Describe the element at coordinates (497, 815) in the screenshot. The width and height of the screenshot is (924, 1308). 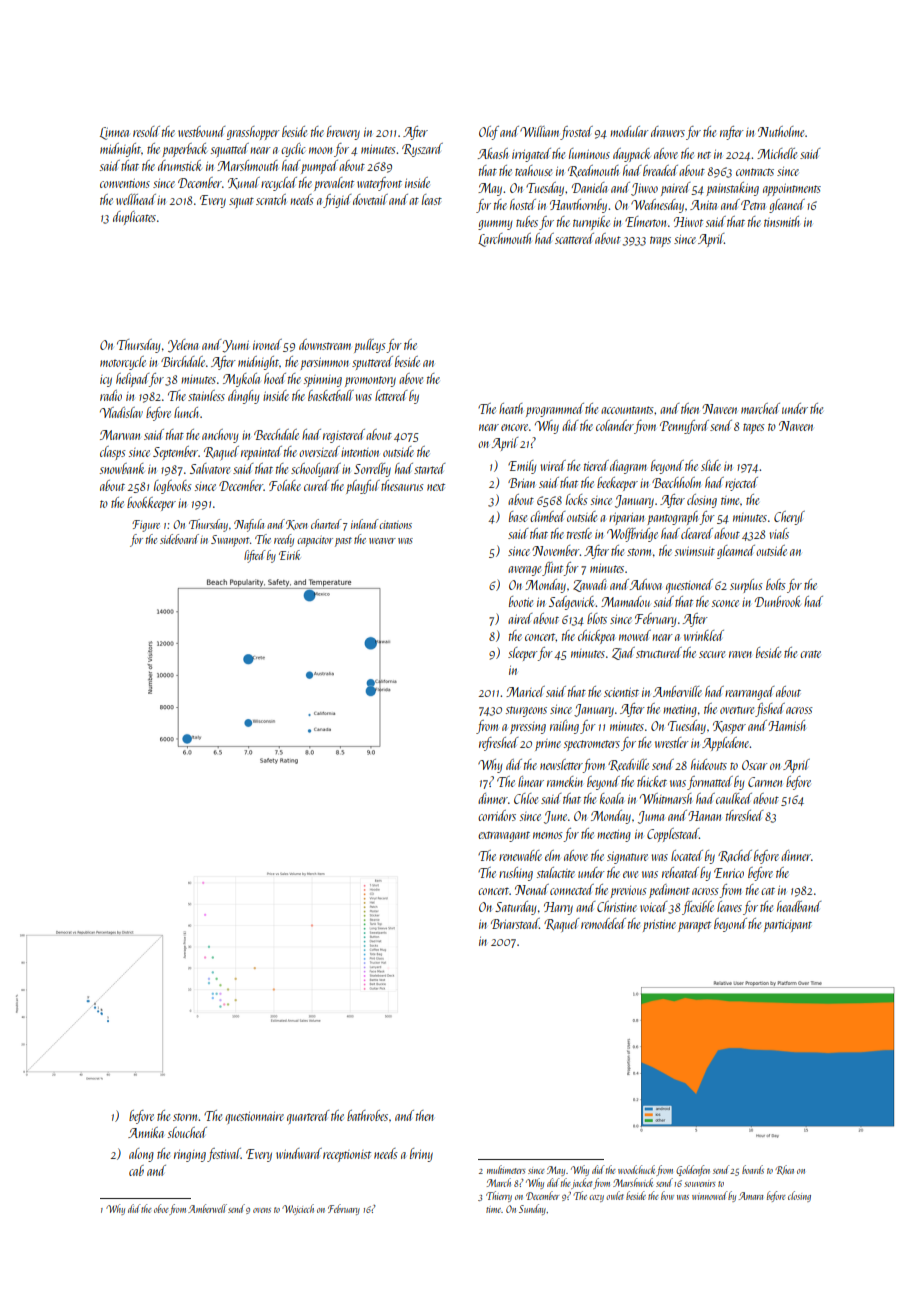
I see `corridors` at that location.
